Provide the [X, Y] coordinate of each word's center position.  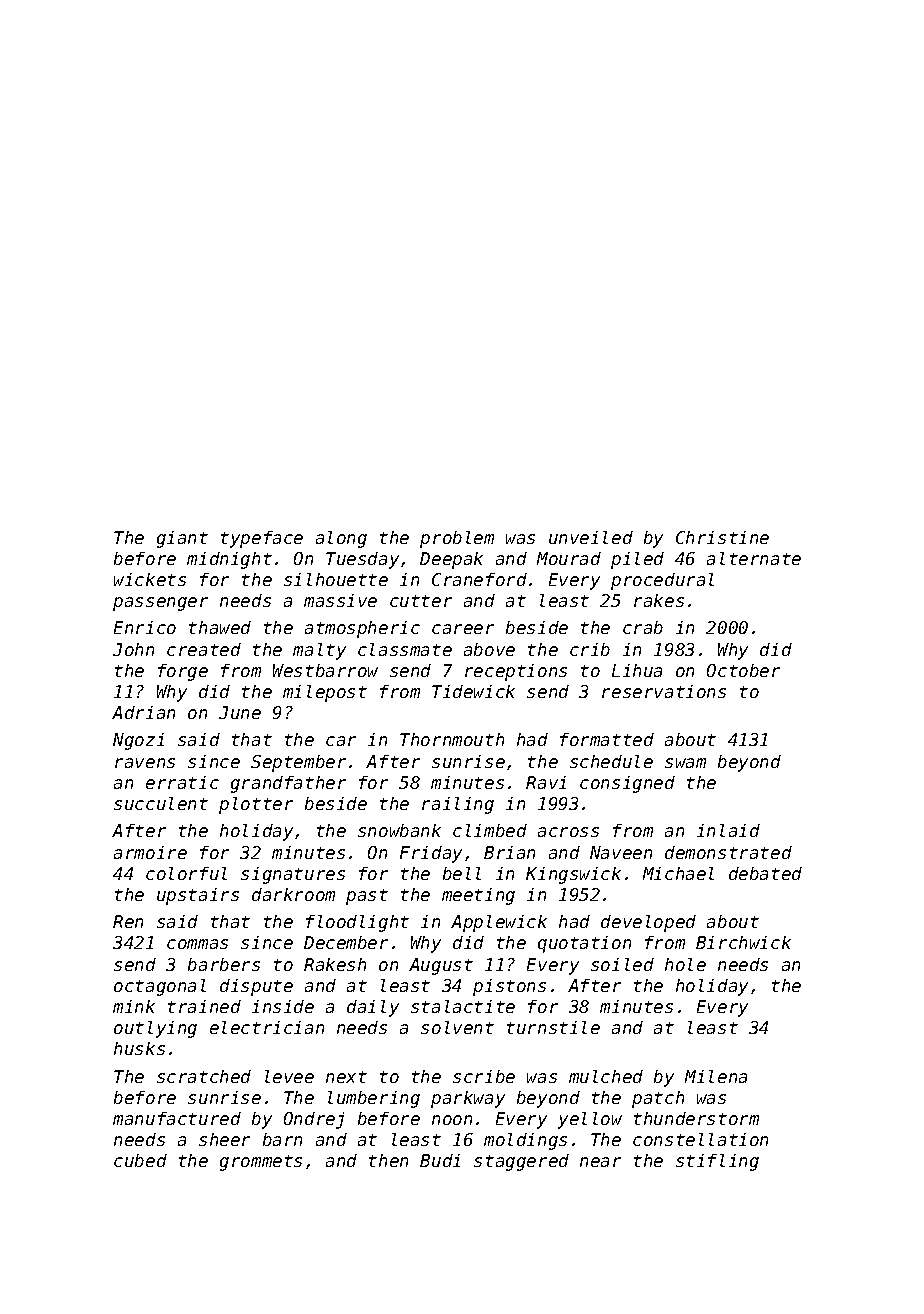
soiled [622, 964]
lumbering [374, 1099]
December [346, 942]
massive [340, 600]
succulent [161, 803]
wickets [150, 579]
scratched [204, 1076]
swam [685, 763]
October [743, 670]
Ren [128, 921]
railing [458, 805]
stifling [717, 1162]
